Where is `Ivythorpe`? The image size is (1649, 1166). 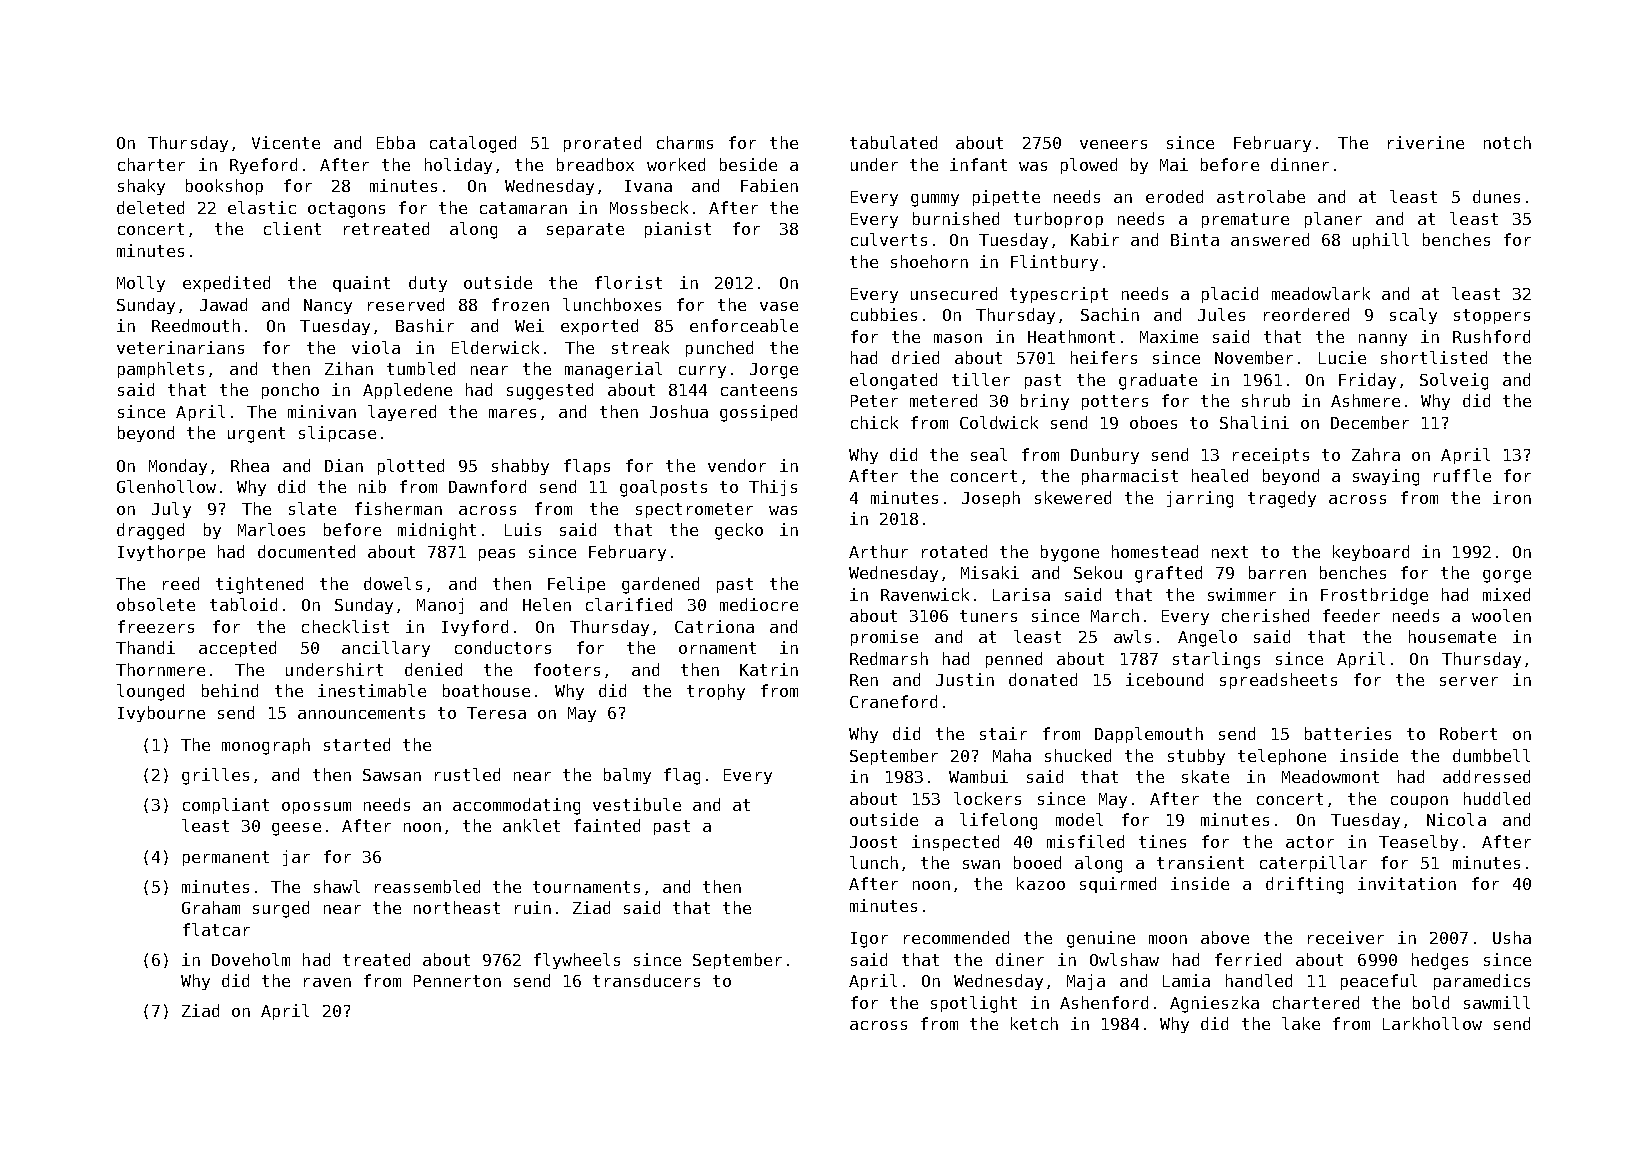 Ivythorpe is located at coordinates (161, 553).
